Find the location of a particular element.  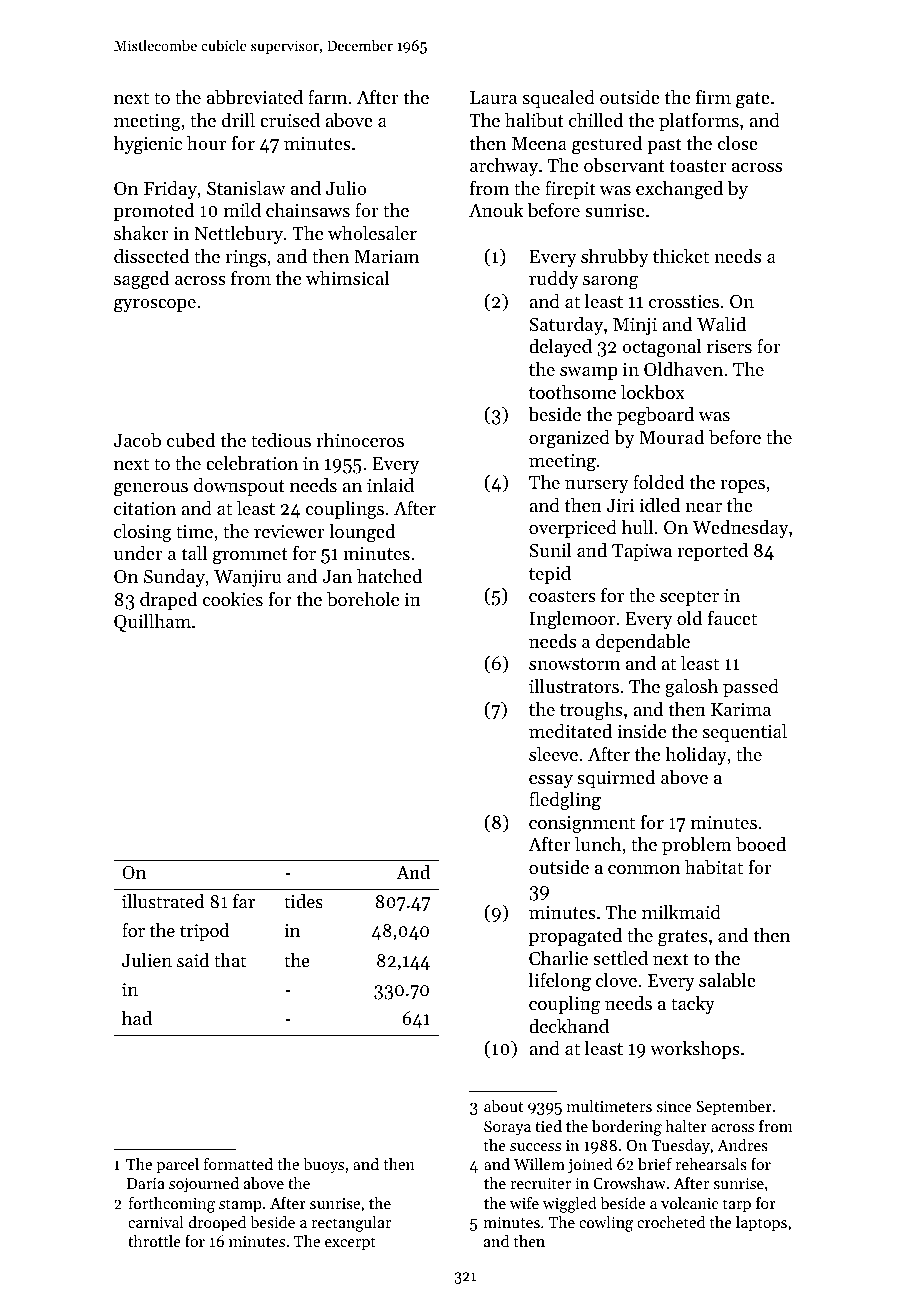

hour is located at coordinates (206, 143).
